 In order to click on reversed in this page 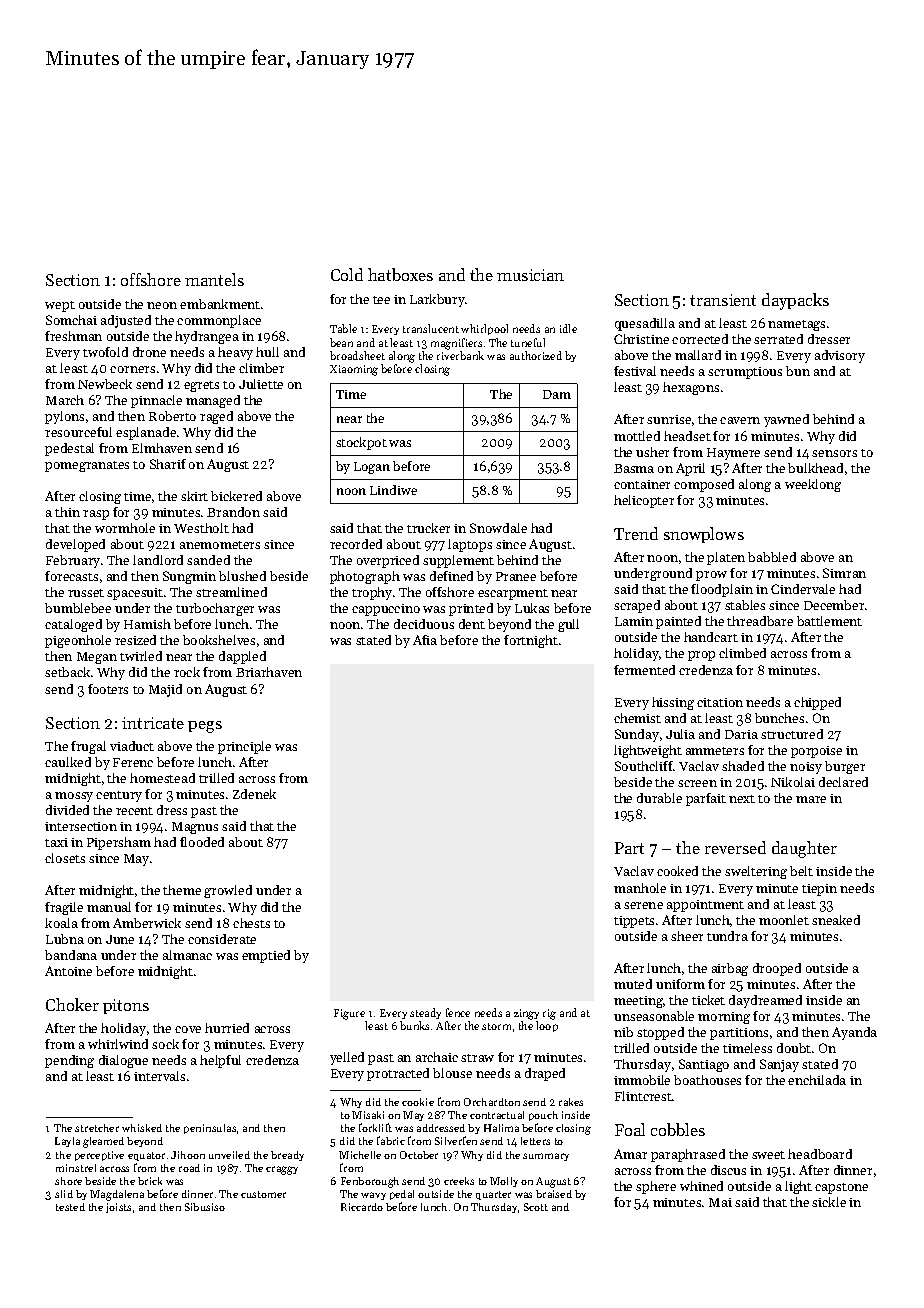, I will do `click(735, 847)`.
